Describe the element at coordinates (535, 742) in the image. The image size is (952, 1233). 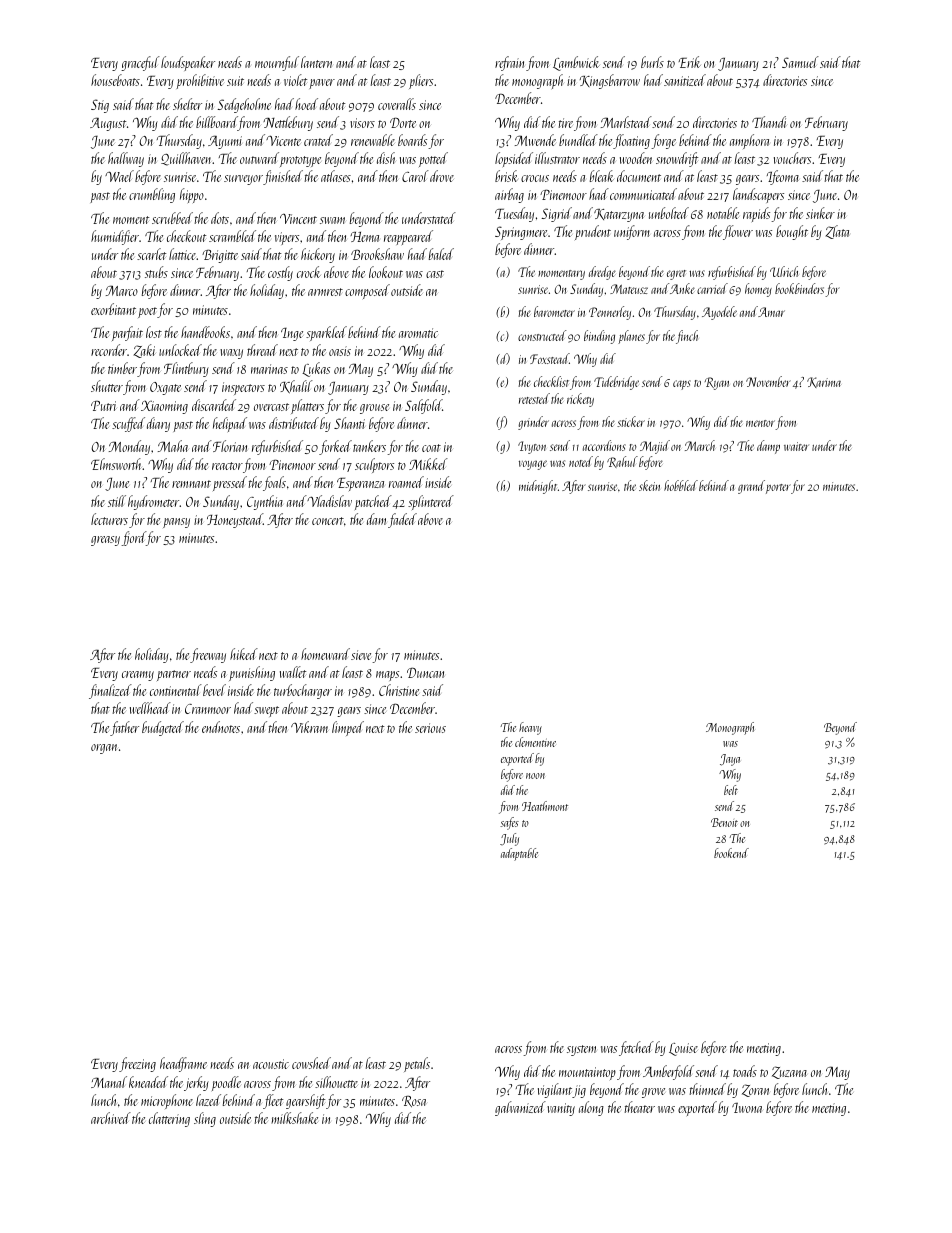
I see `clementine` at that location.
